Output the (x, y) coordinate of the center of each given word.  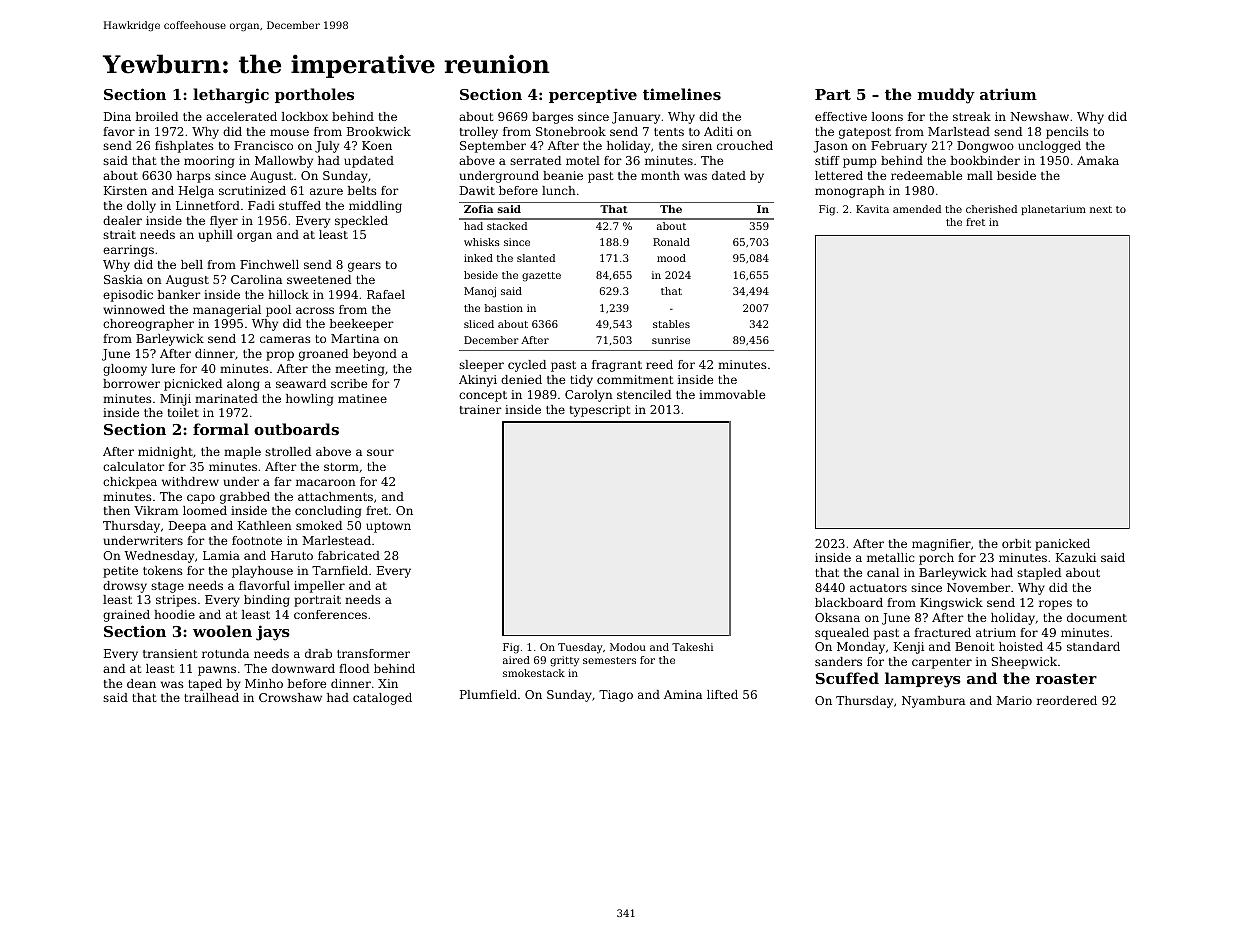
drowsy (125, 587)
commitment (635, 379)
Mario (1014, 700)
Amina (683, 694)
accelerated (241, 116)
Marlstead (959, 131)
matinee (362, 398)
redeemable (926, 175)
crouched (745, 145)
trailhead (211, 697)
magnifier (941, 545)
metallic (891, 557)
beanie (563, 175)
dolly (141, 207)
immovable (732, 394)
